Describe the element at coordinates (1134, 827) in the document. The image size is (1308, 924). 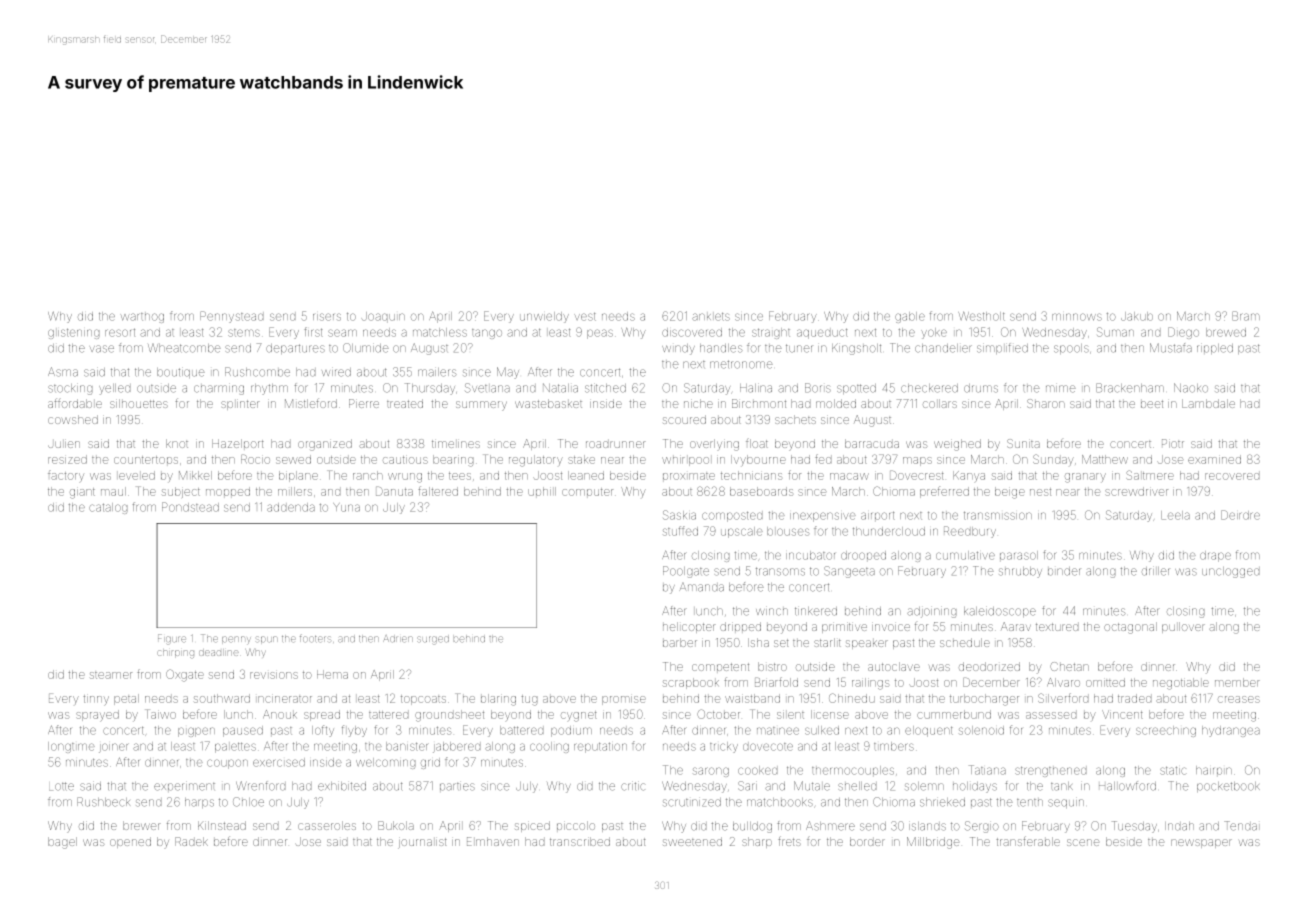
I see `Tuesday` at that location.
